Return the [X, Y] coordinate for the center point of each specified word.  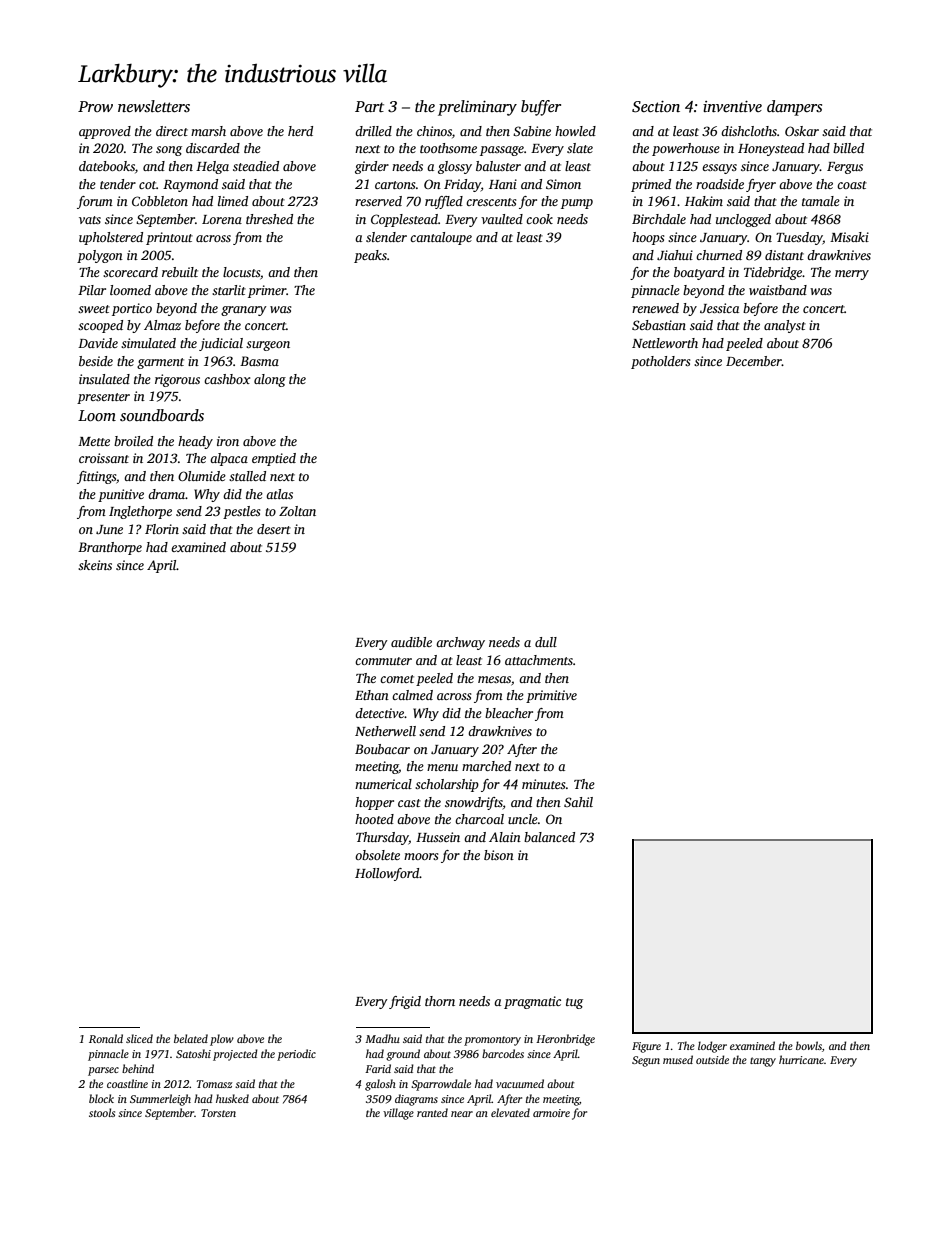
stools [102, 1112]
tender [118, 184]
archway [460, 643]
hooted [374, 819]
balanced [549, 837]
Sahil [578, 802]
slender [386, 237]
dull [546, 642]
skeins [95, 565]
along [270, 380]
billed [848, 148]
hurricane [801, 1059]
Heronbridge [565, 1040]
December [754, 361]
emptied [274, 459]
